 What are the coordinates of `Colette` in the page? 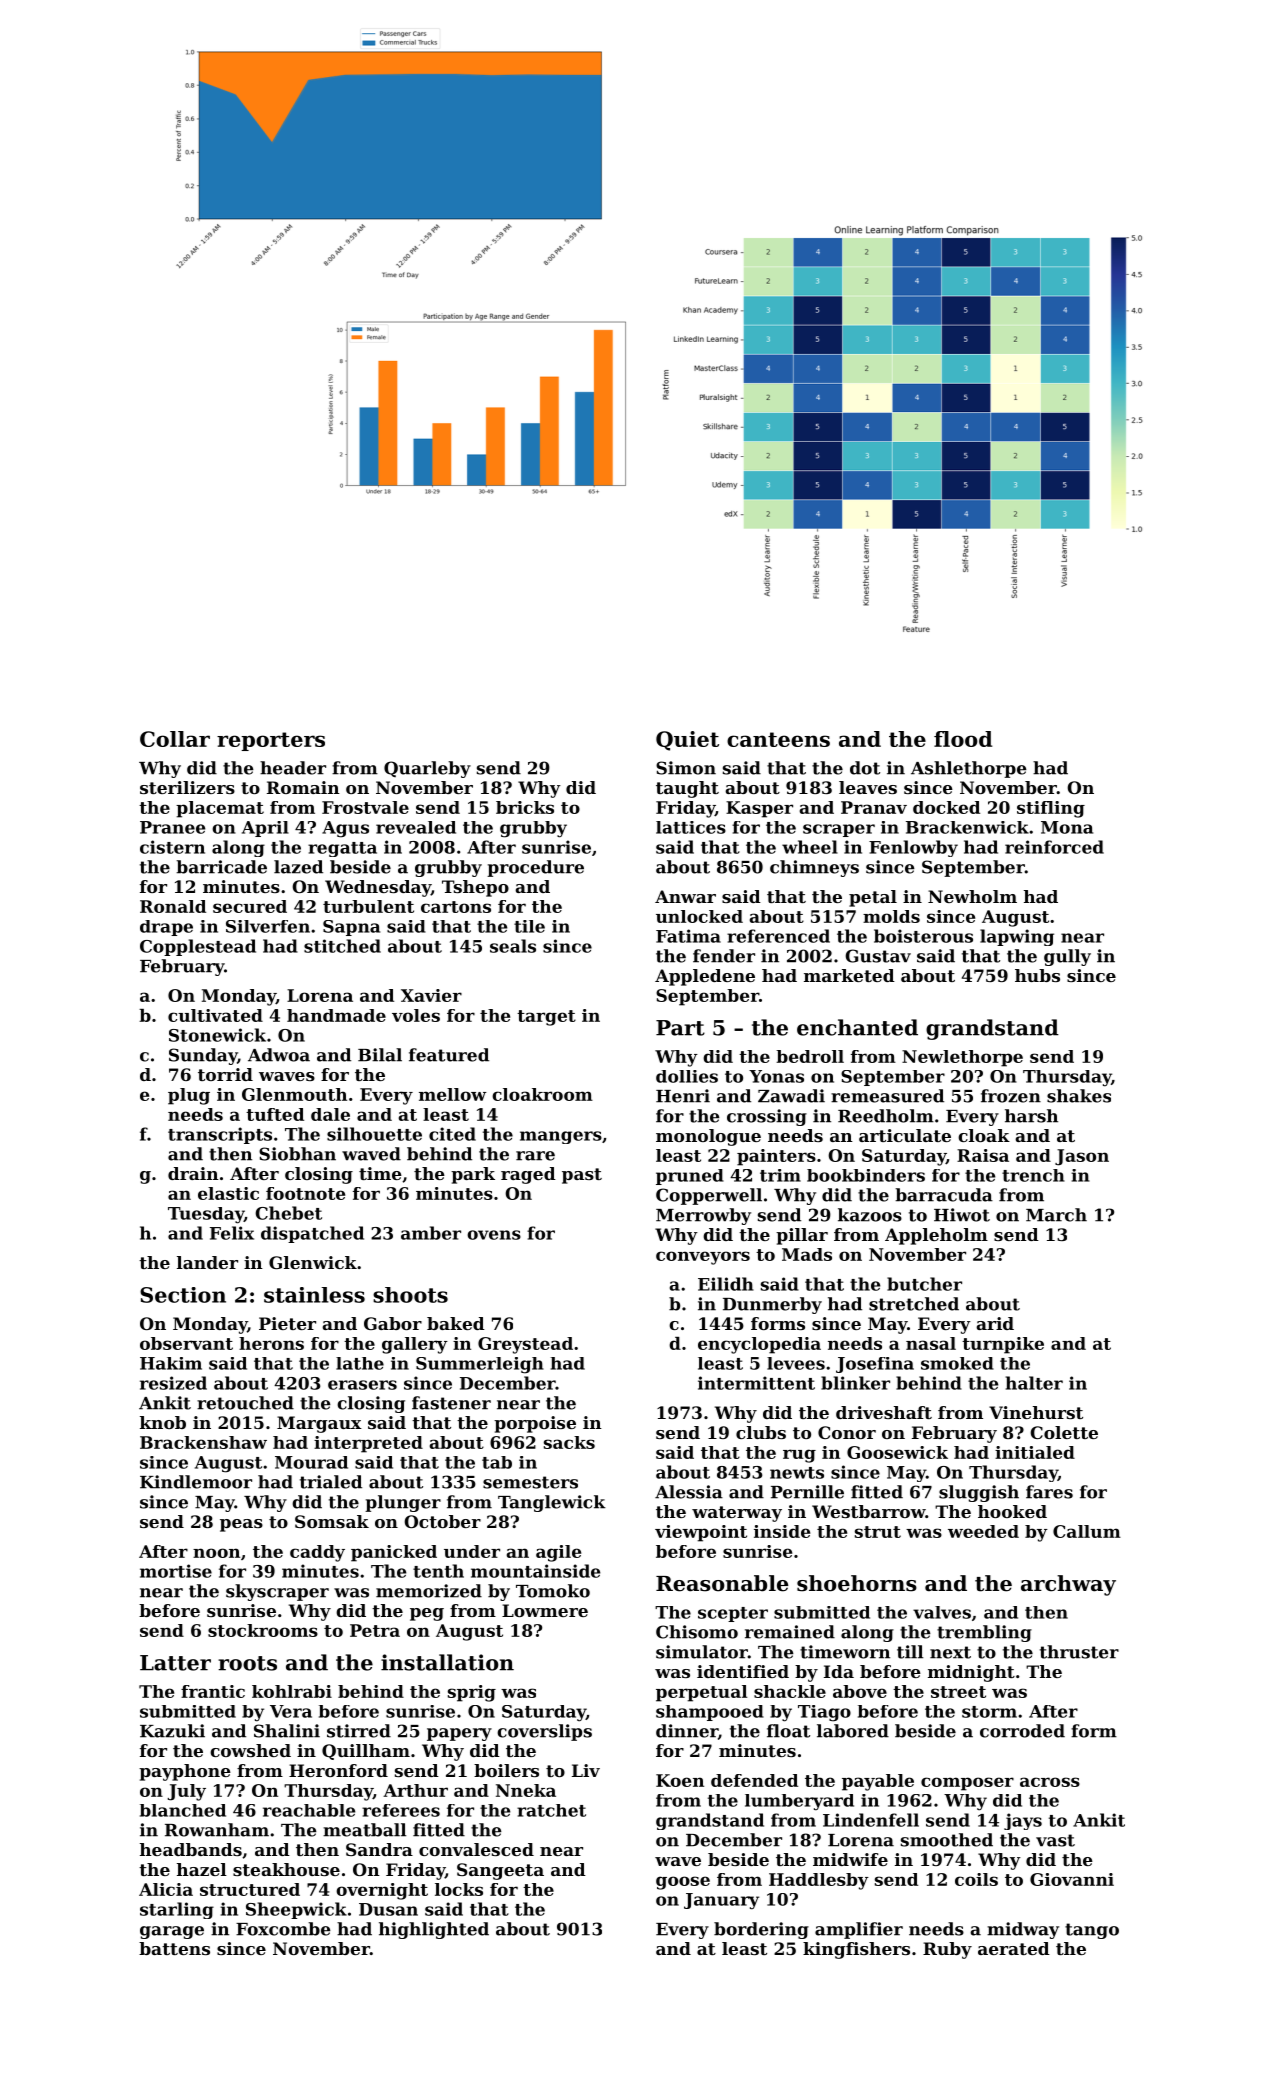 It's located at (1064, 1432).
